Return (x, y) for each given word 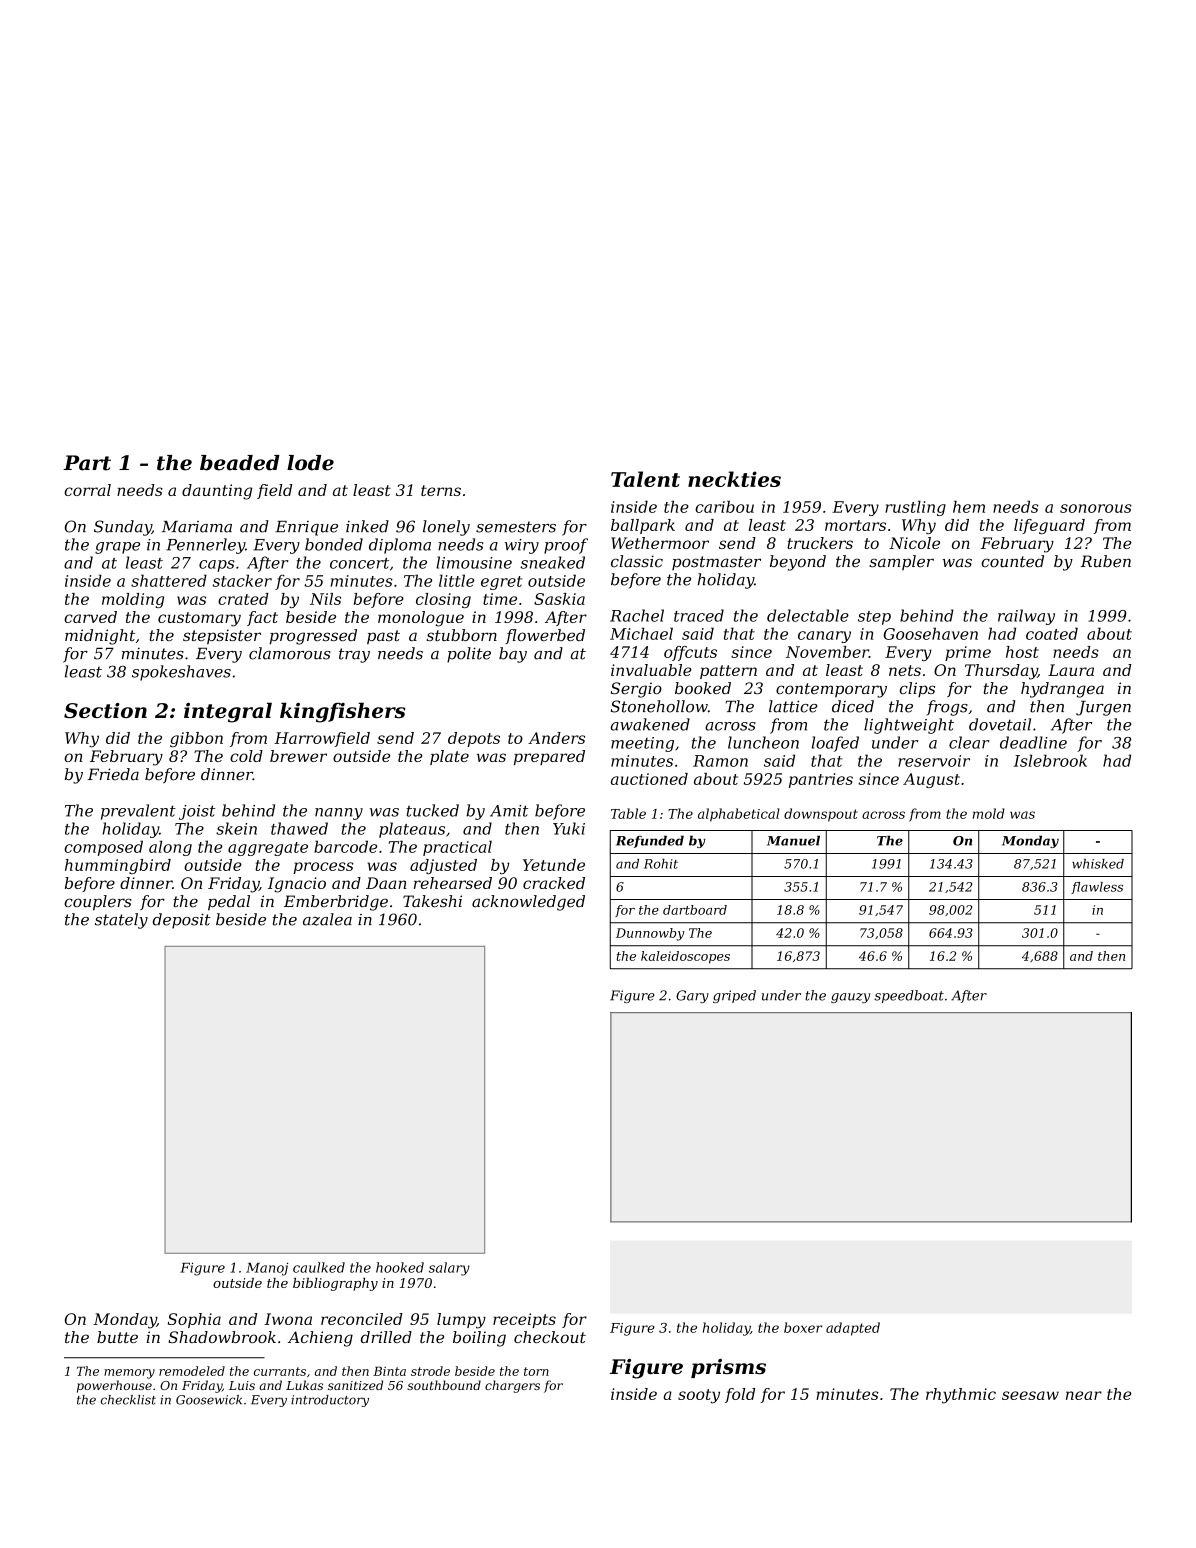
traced (699, 615)
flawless (1097, 888)
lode (310, 463)
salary (449, 1269)
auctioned (649, 779)
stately (121, 921)
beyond (798, 563)
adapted (853, 1329)
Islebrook (1050, 760)
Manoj (267, 1269)
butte (117, 1337)
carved (90, 617)
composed (103, 848)
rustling (915, 508)
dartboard (695, 910)
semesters (516, 527)
